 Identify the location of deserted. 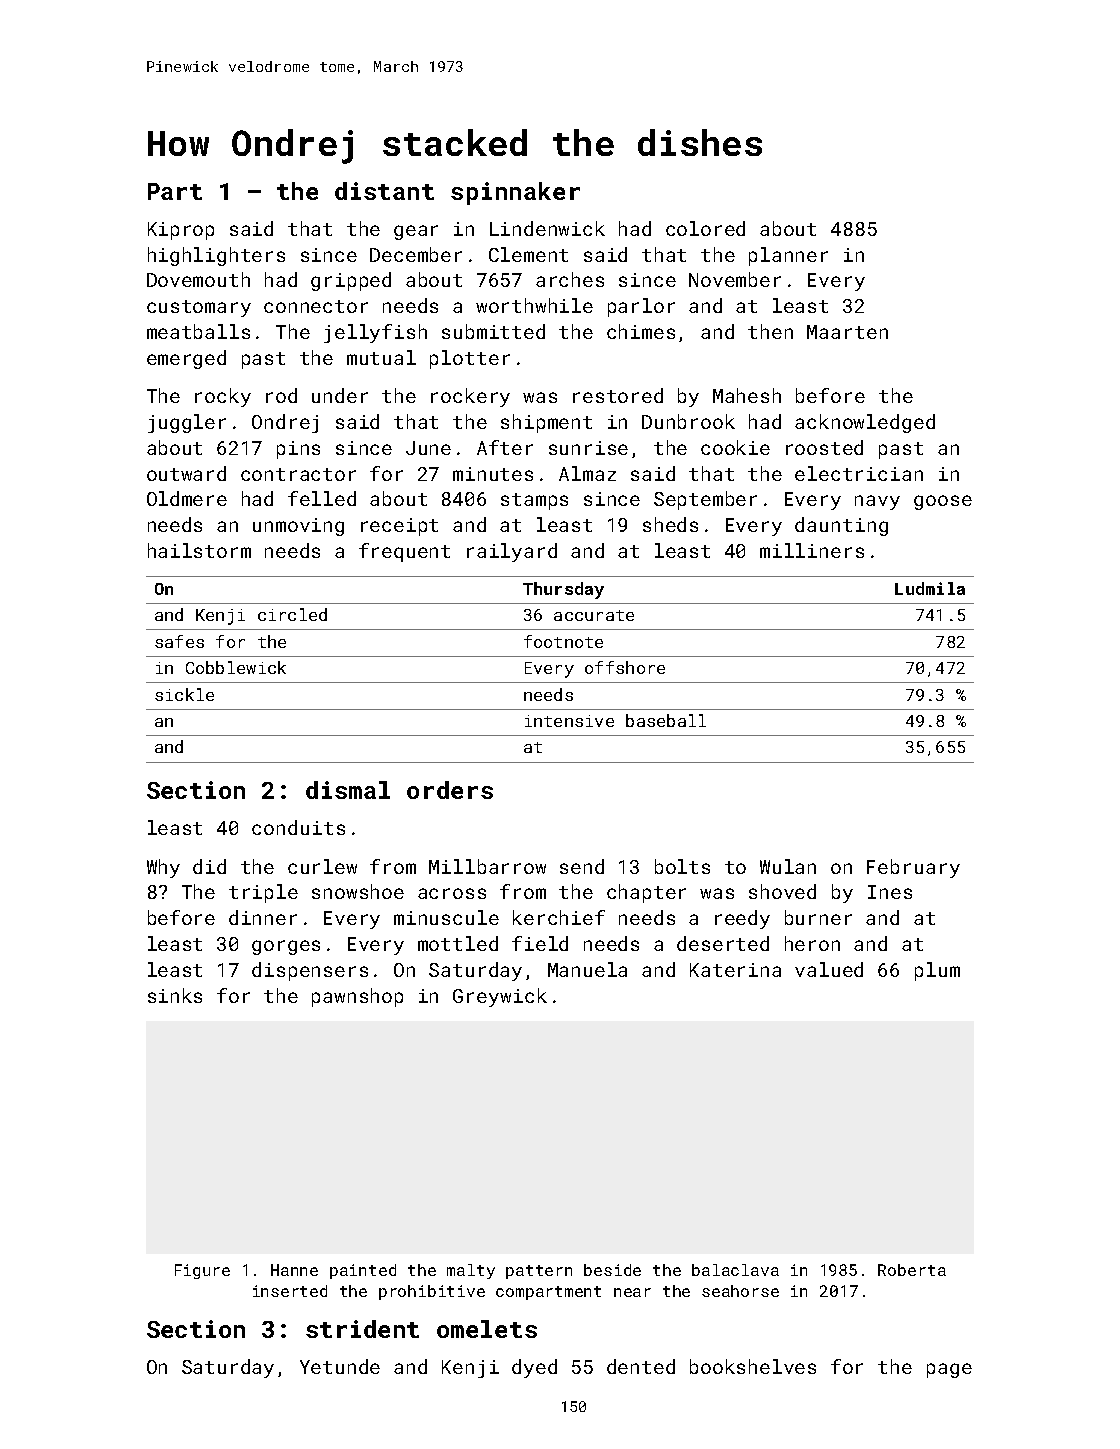
(723, 943).
